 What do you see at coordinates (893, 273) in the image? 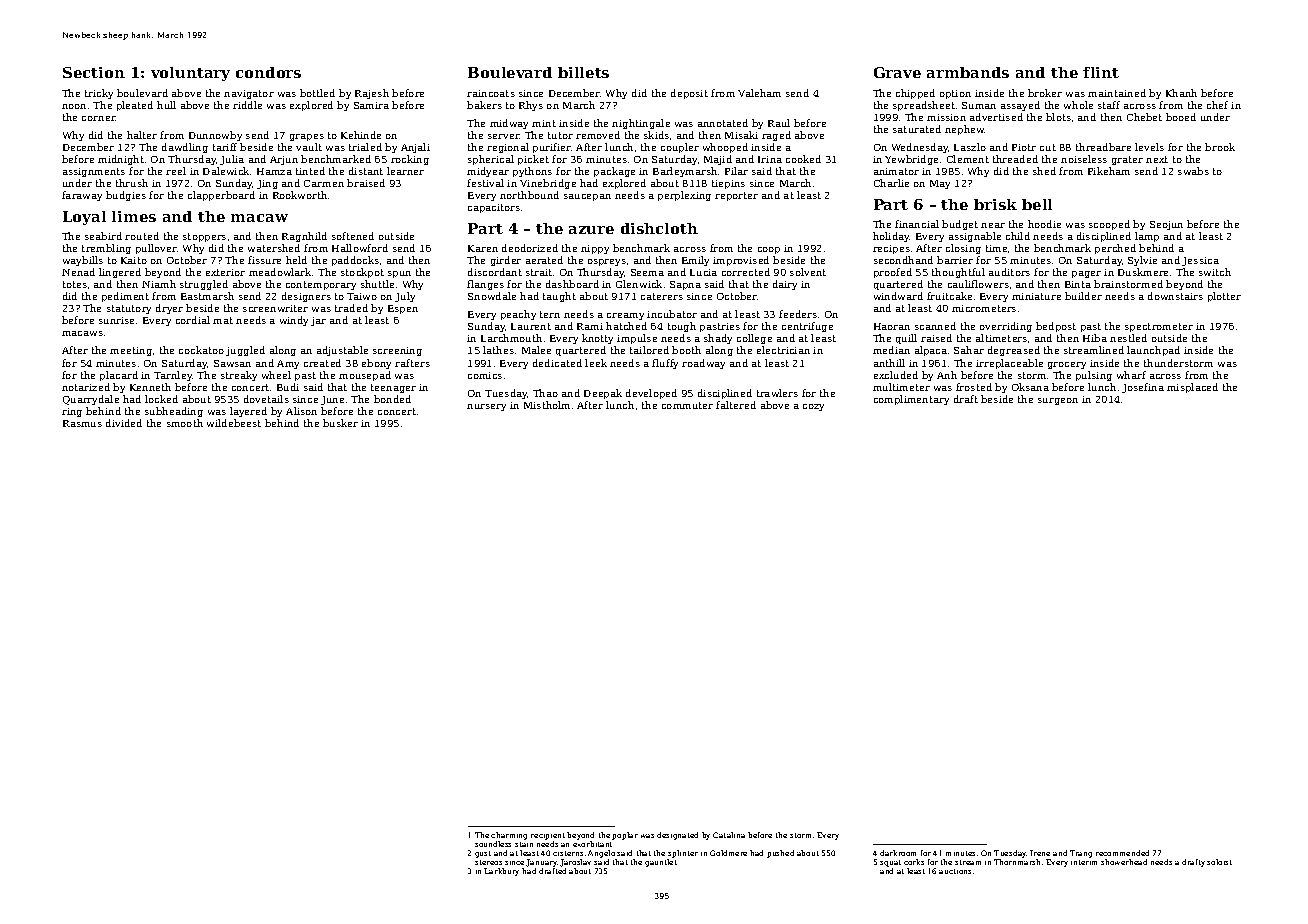
I see `proofed` at bounding box center [893, 273].
